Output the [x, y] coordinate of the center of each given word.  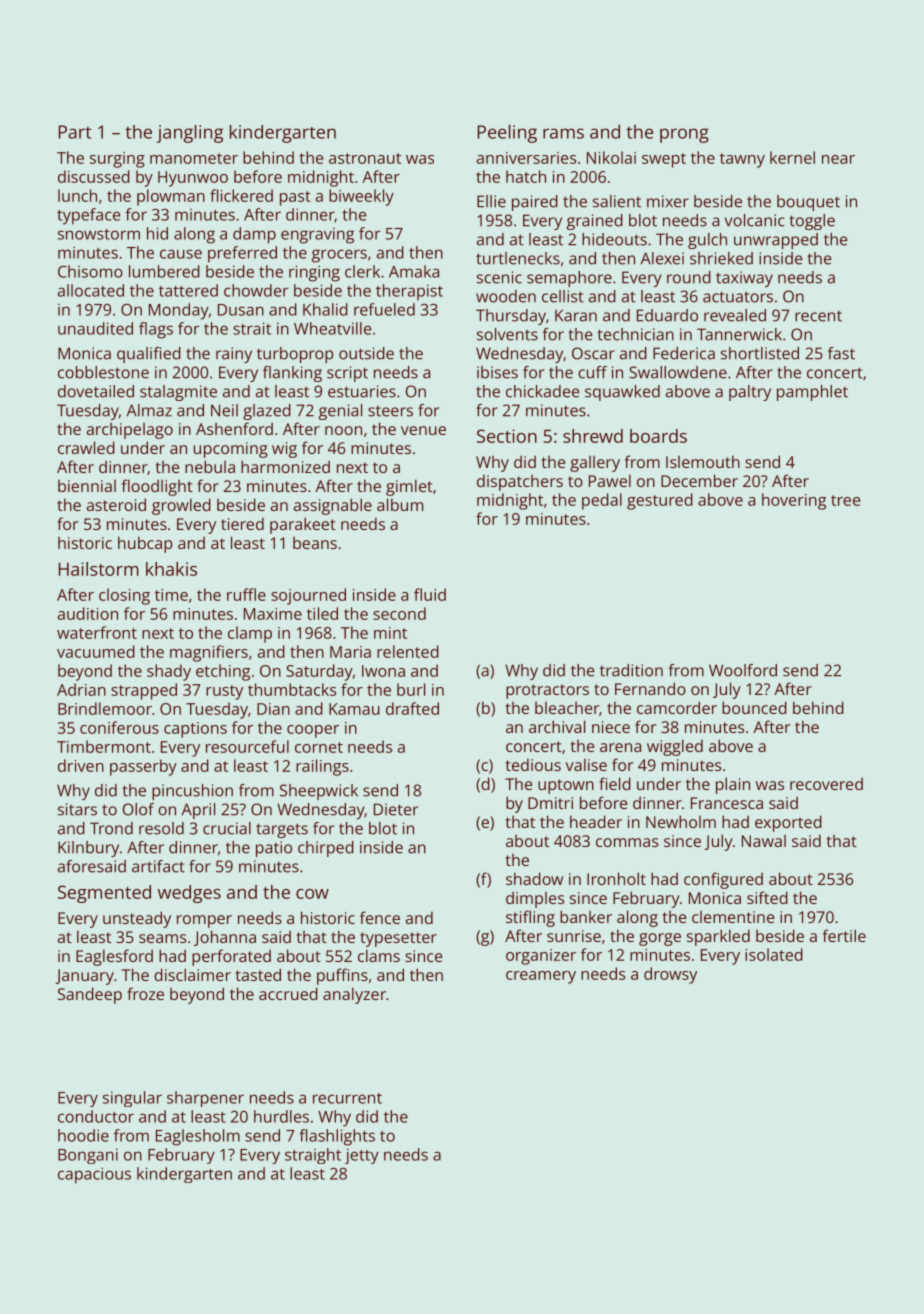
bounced [754, 707]
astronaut [365, 158]
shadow [534, 878]
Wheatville [332, 328]
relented [408, 651]
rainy [234, 355]
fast [841, 353]
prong [684, 135]
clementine [733, 917]
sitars [77, 809]
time [171, 595]
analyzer [354, 995]
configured [723, 880]
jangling [190, 134]
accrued [288, 993]
